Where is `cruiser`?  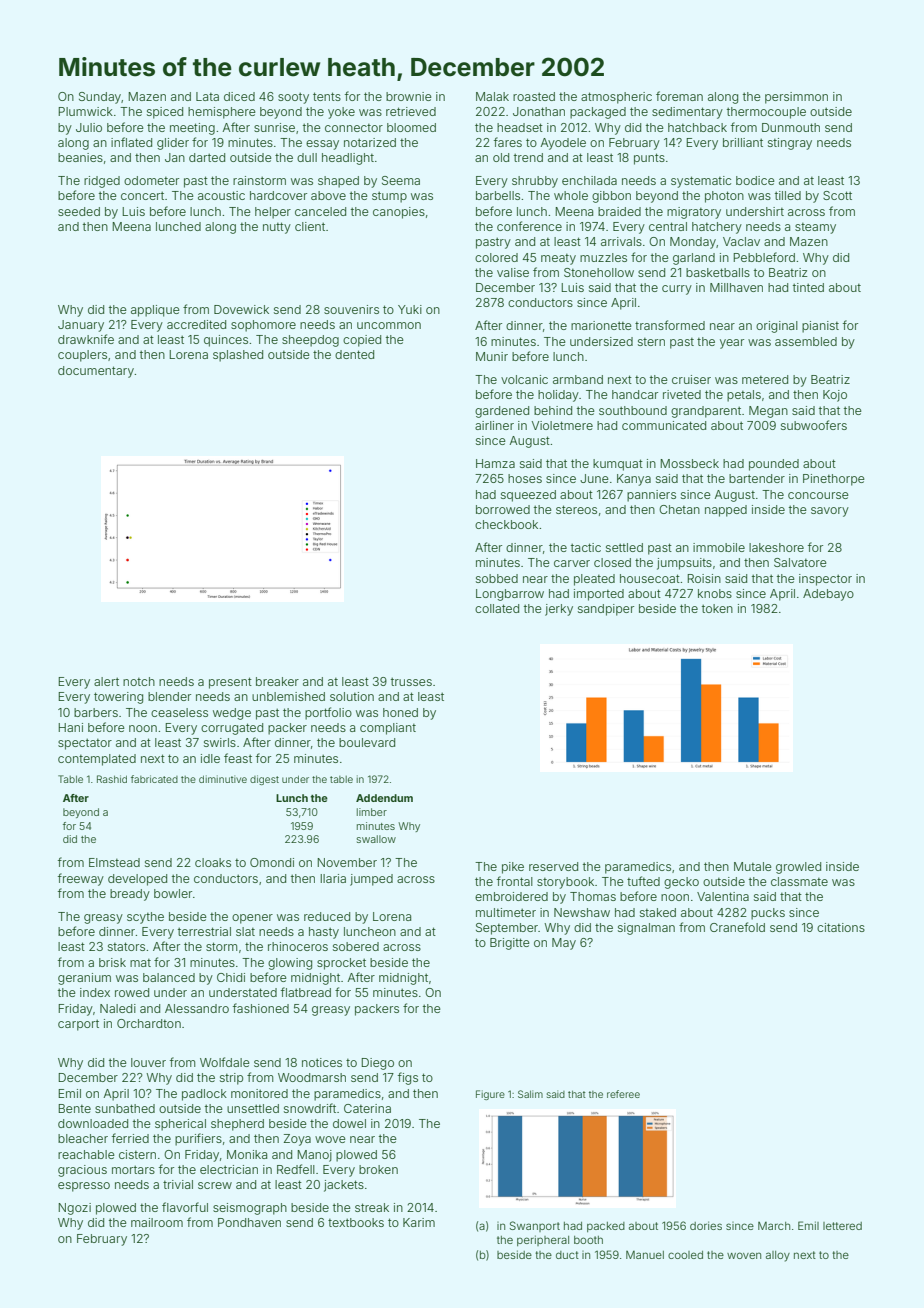 cruiser is located at coordinates (691, 379).
